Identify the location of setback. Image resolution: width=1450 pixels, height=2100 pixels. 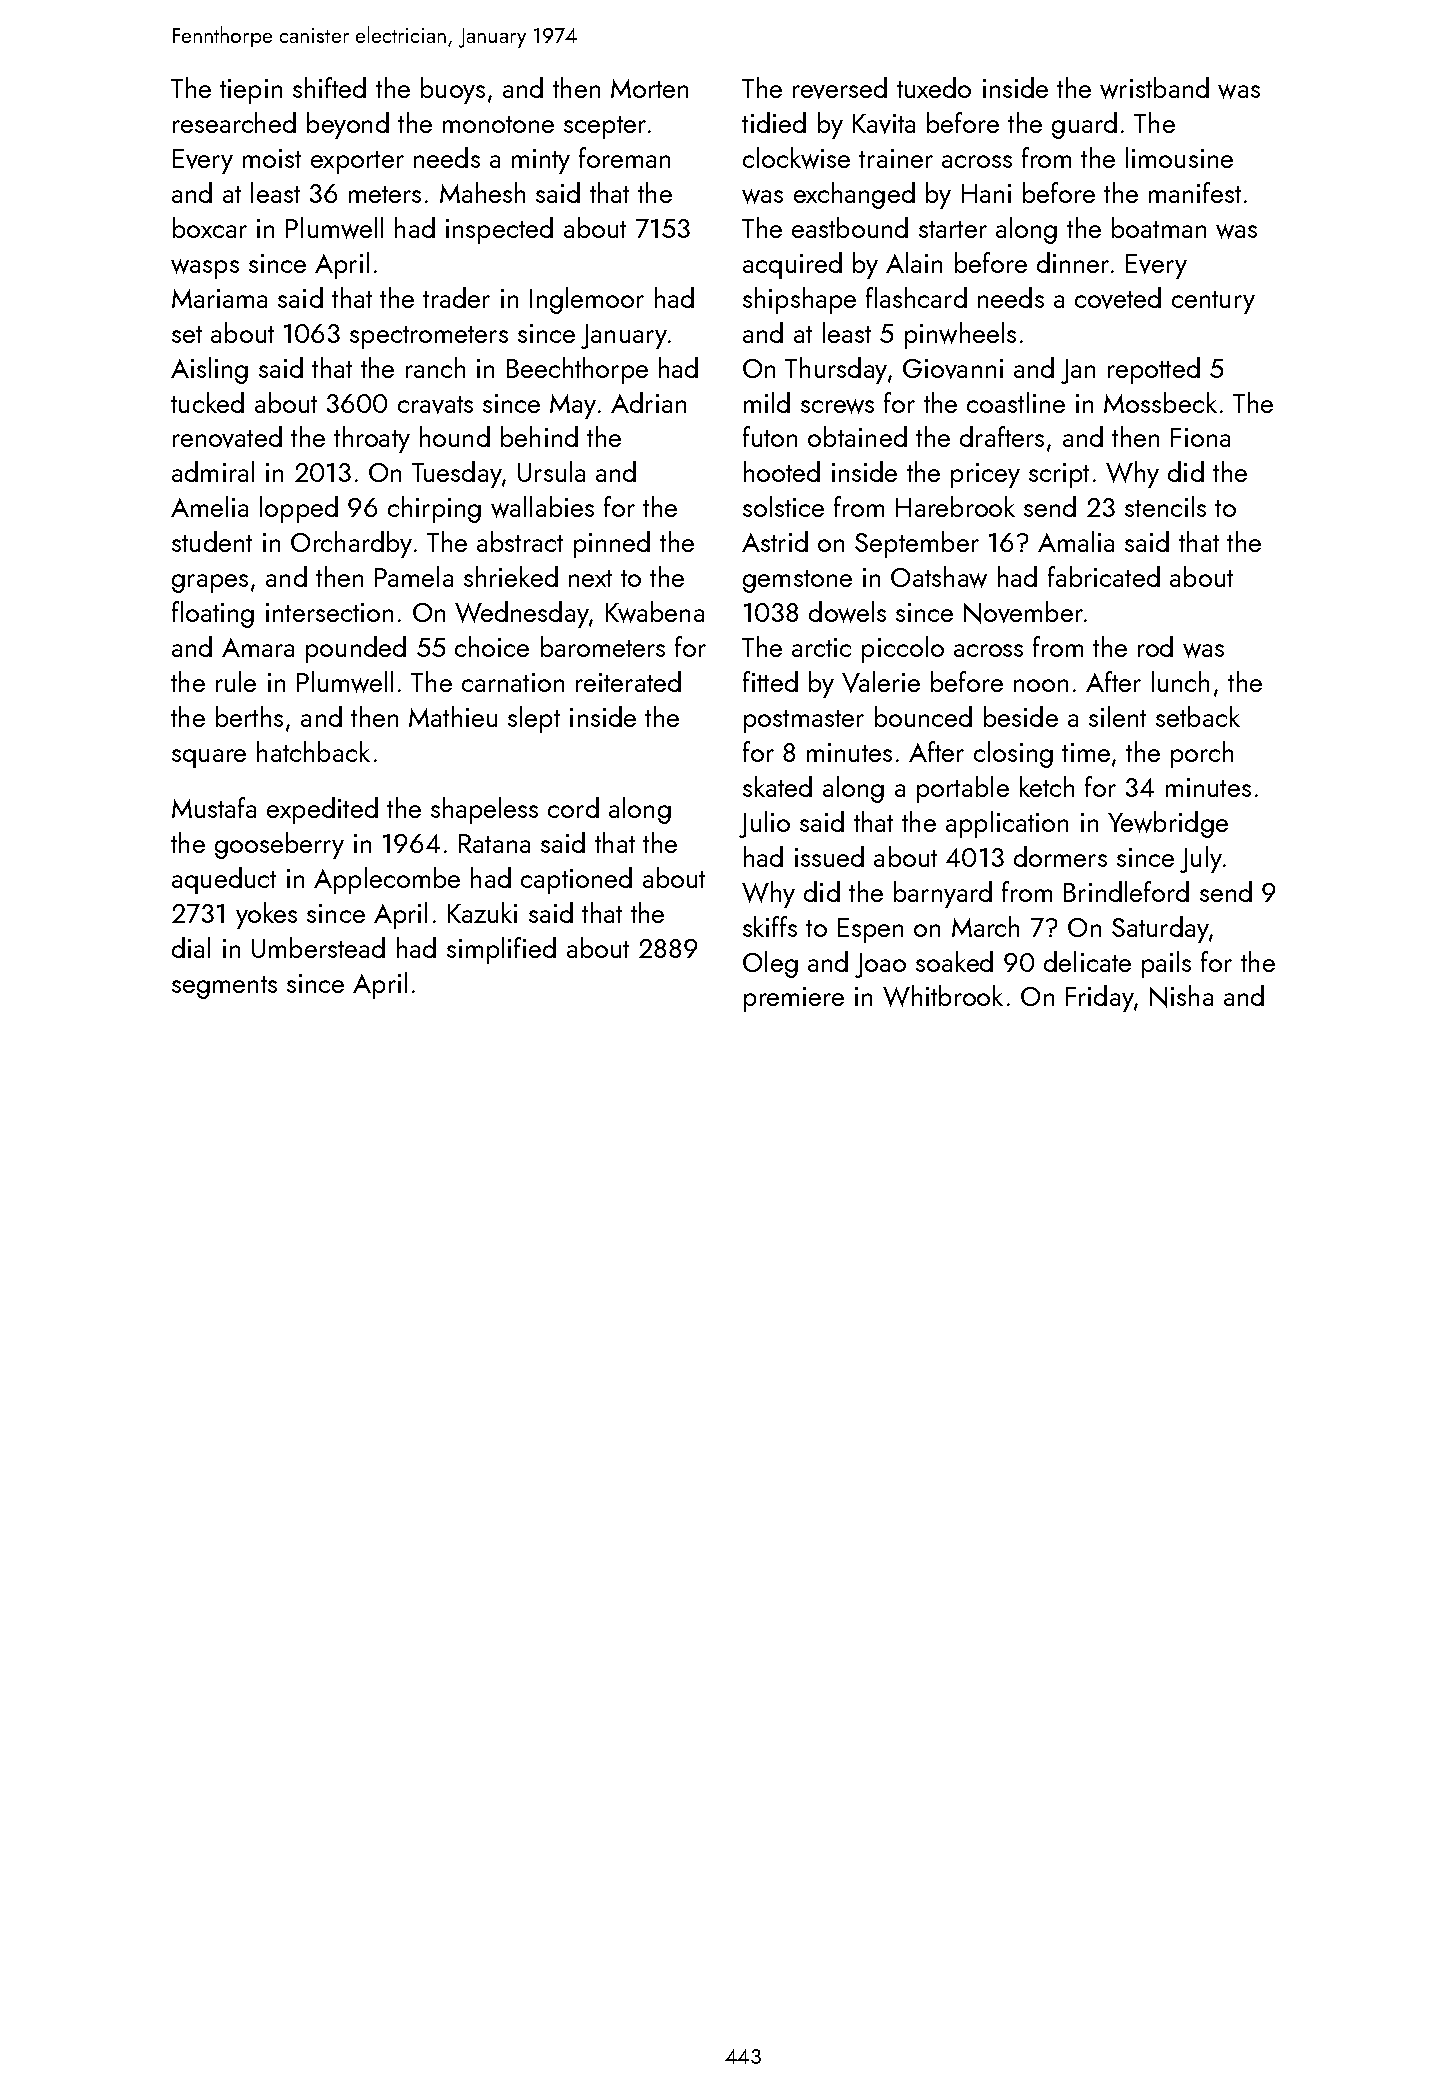
(1198, 716).
